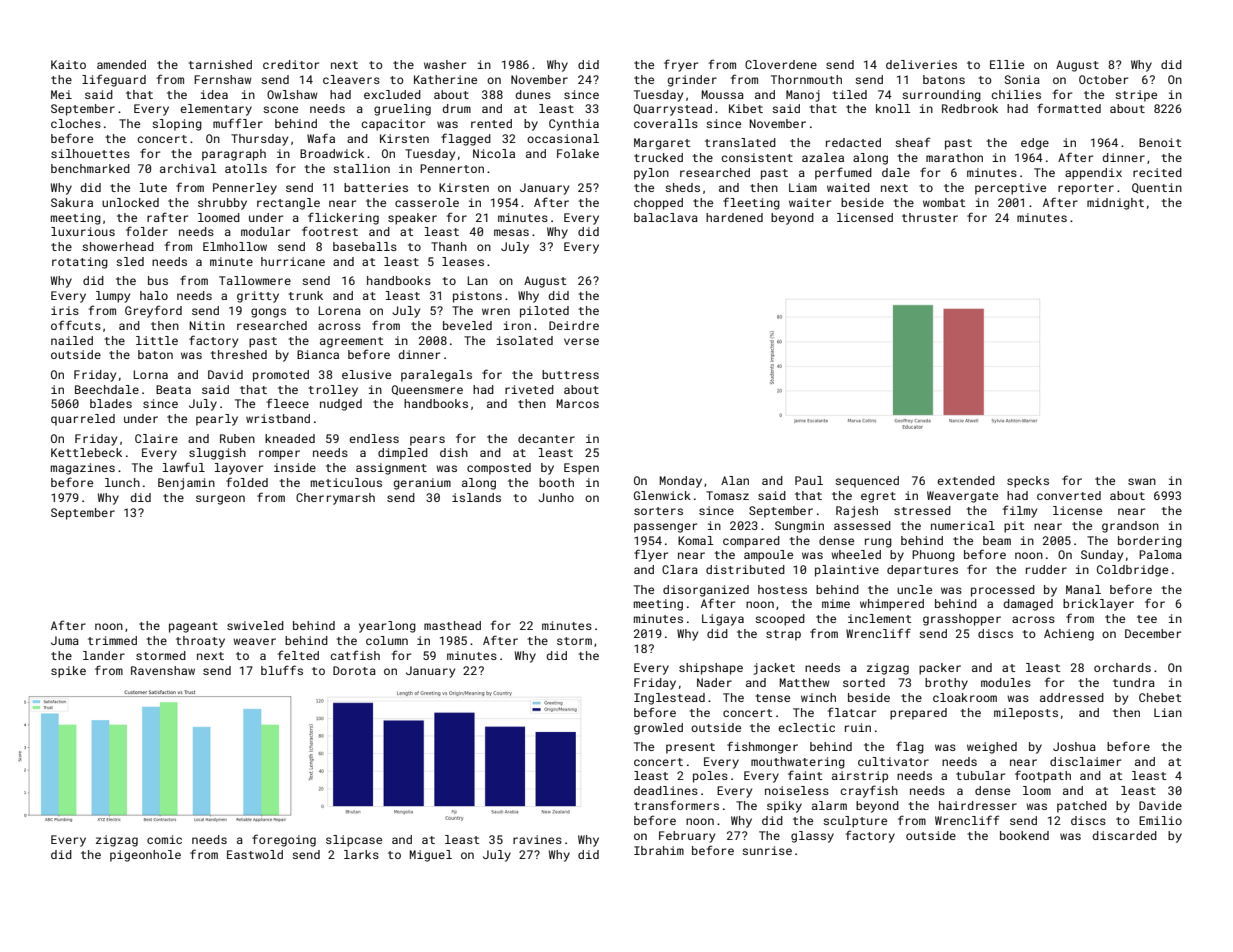  What do you see at coordinates (944, 202) in the document?
I see `wombat` at bounding box center [944, 202].
